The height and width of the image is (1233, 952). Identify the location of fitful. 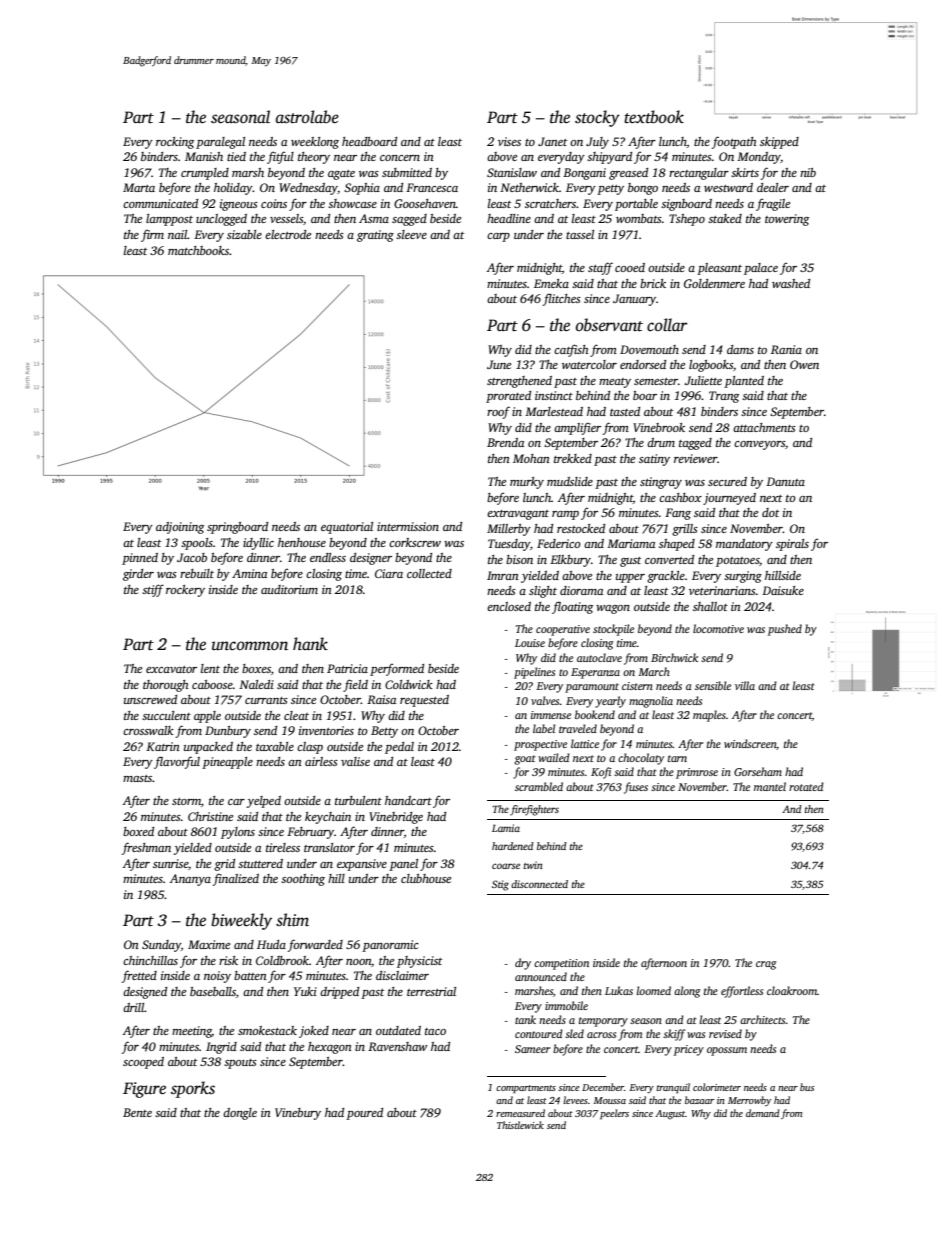
(280, 157).
